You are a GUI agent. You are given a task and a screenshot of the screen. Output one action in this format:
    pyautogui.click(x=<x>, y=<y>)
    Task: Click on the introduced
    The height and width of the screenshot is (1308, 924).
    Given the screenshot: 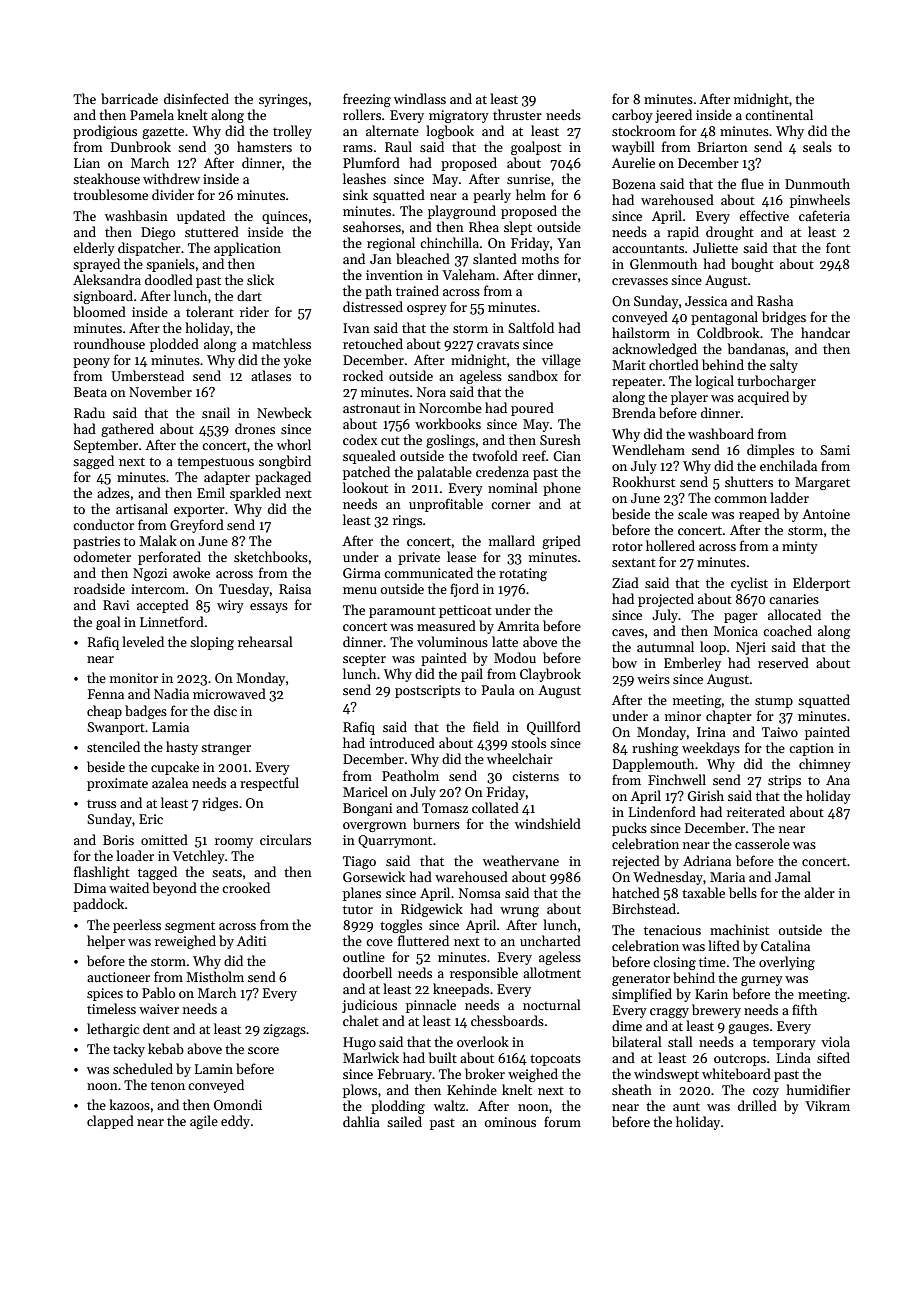 What is the action you would take?
    pyautogui.click(x=402, y=742)
